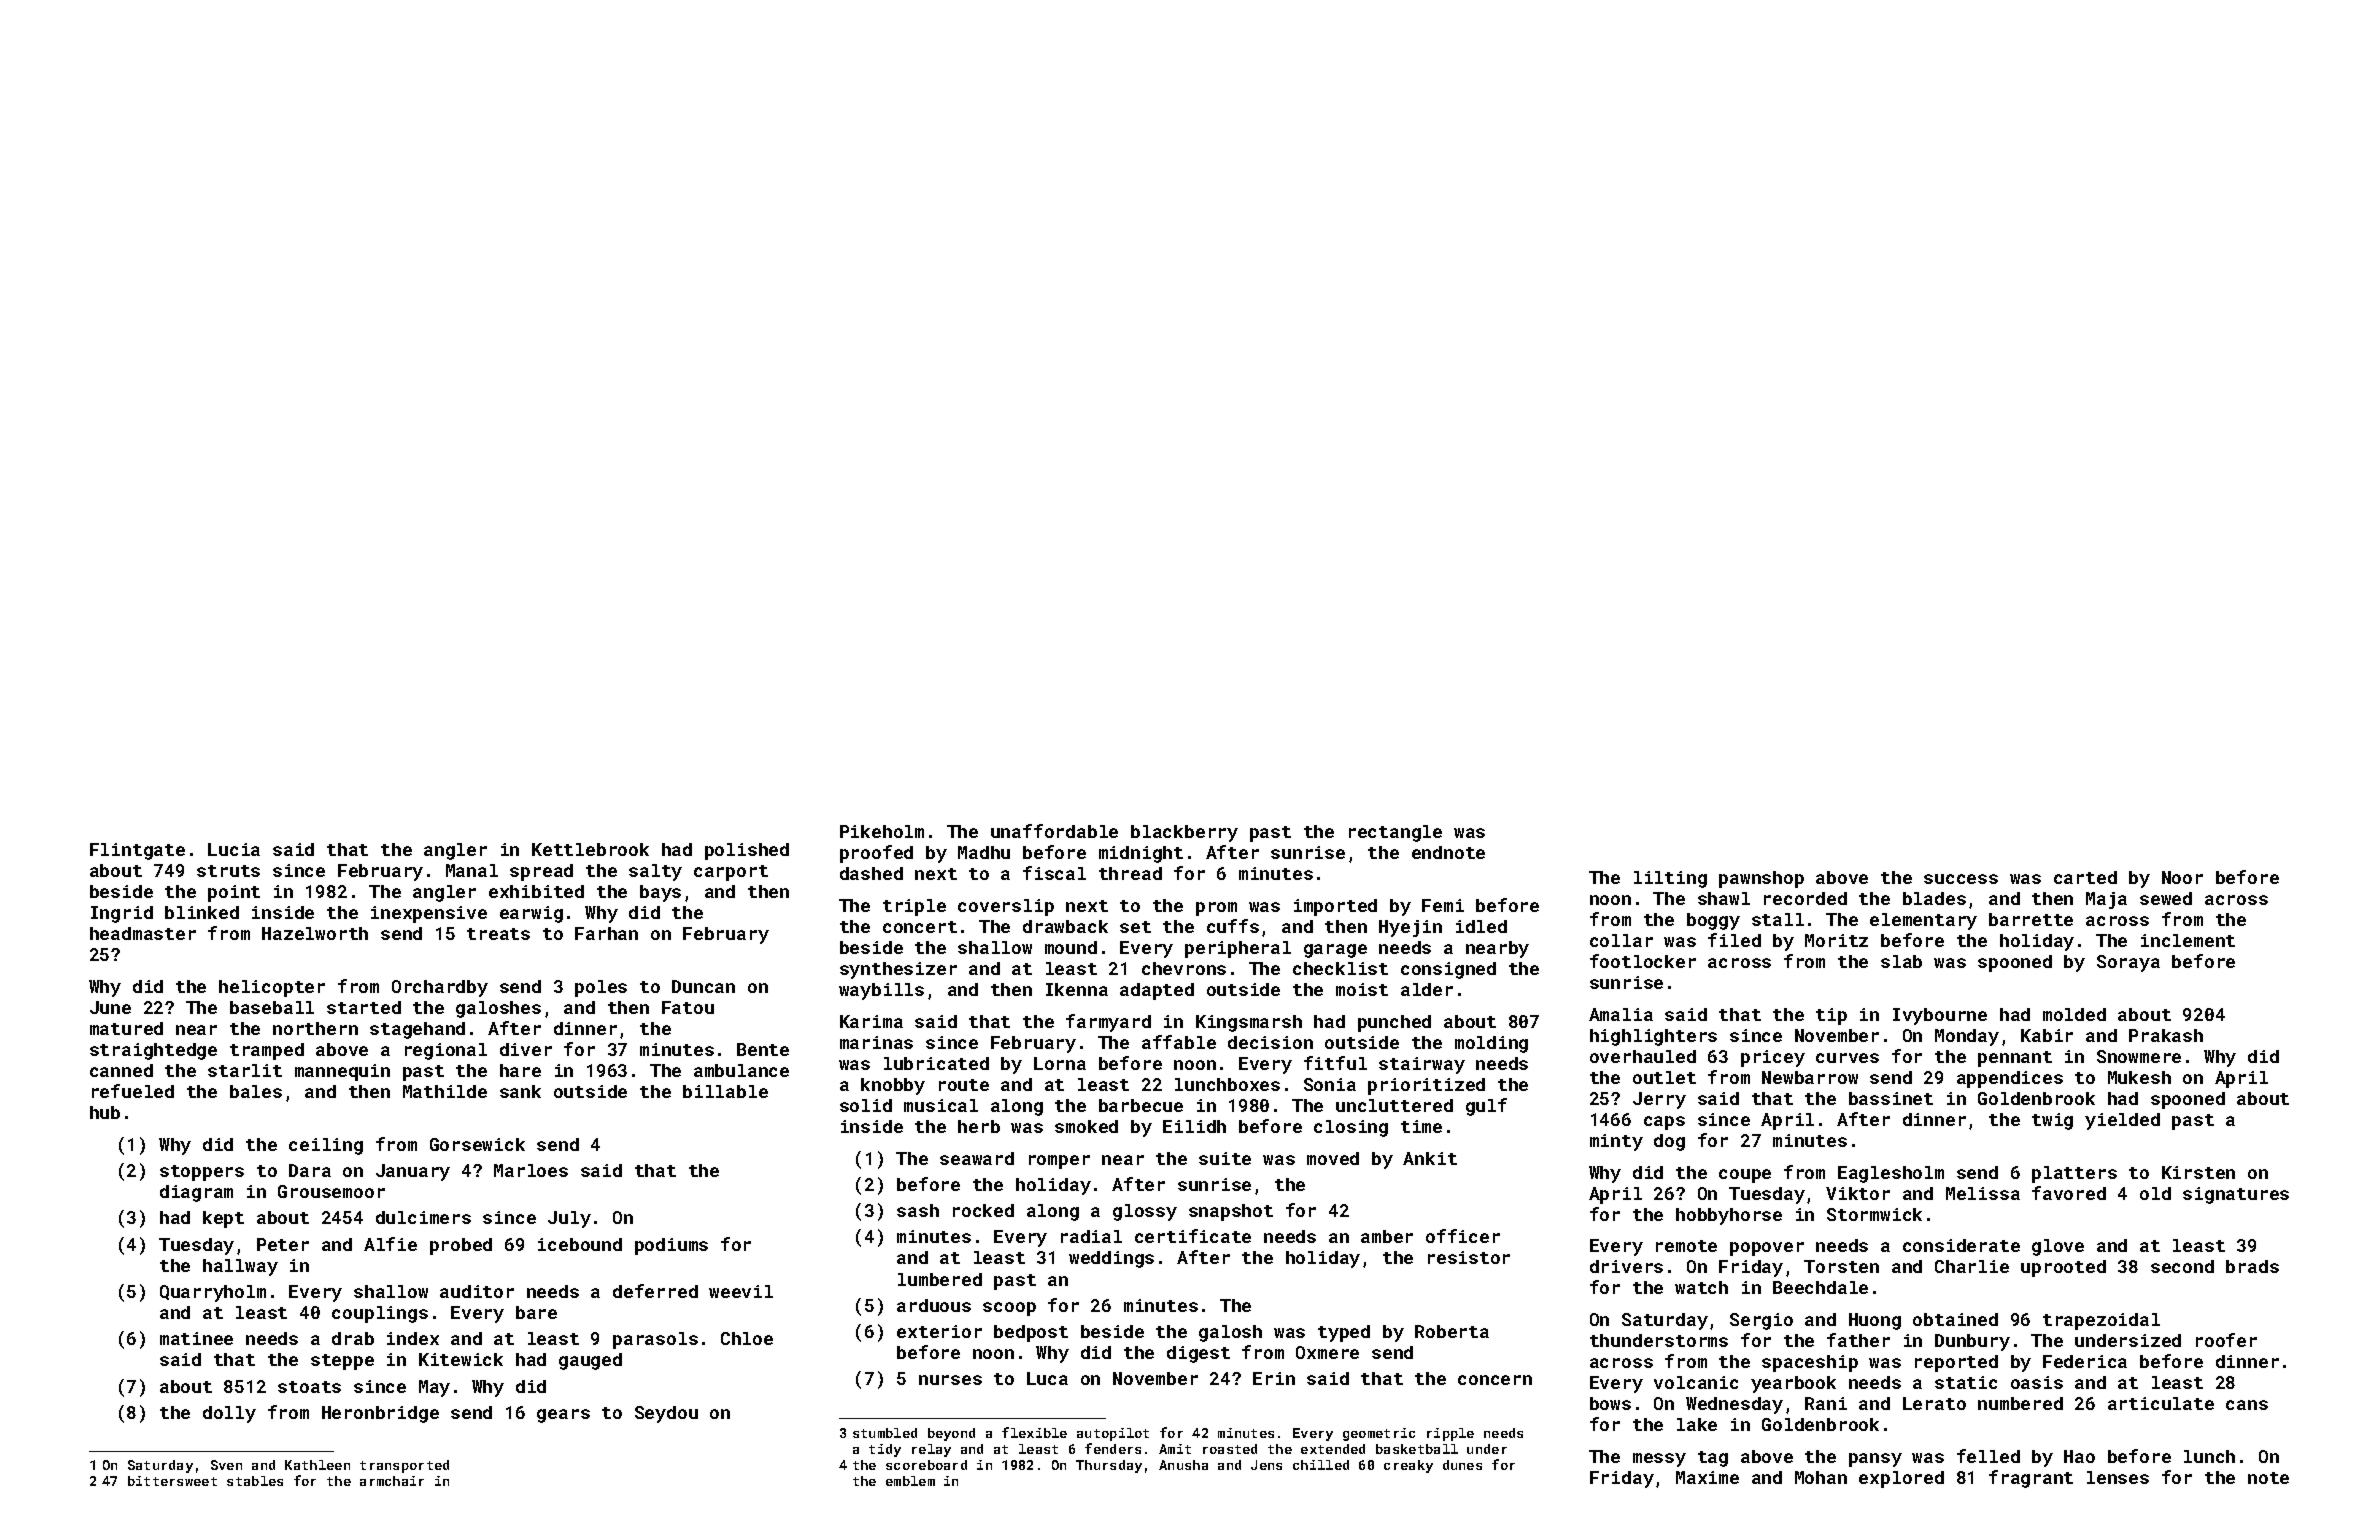 Image resolution: width=2380 pixels, height=1540 pixels. What do you see at coordinates (977, 1158) in the image?
I see `seaward` at bounding box center [977, 1158].
